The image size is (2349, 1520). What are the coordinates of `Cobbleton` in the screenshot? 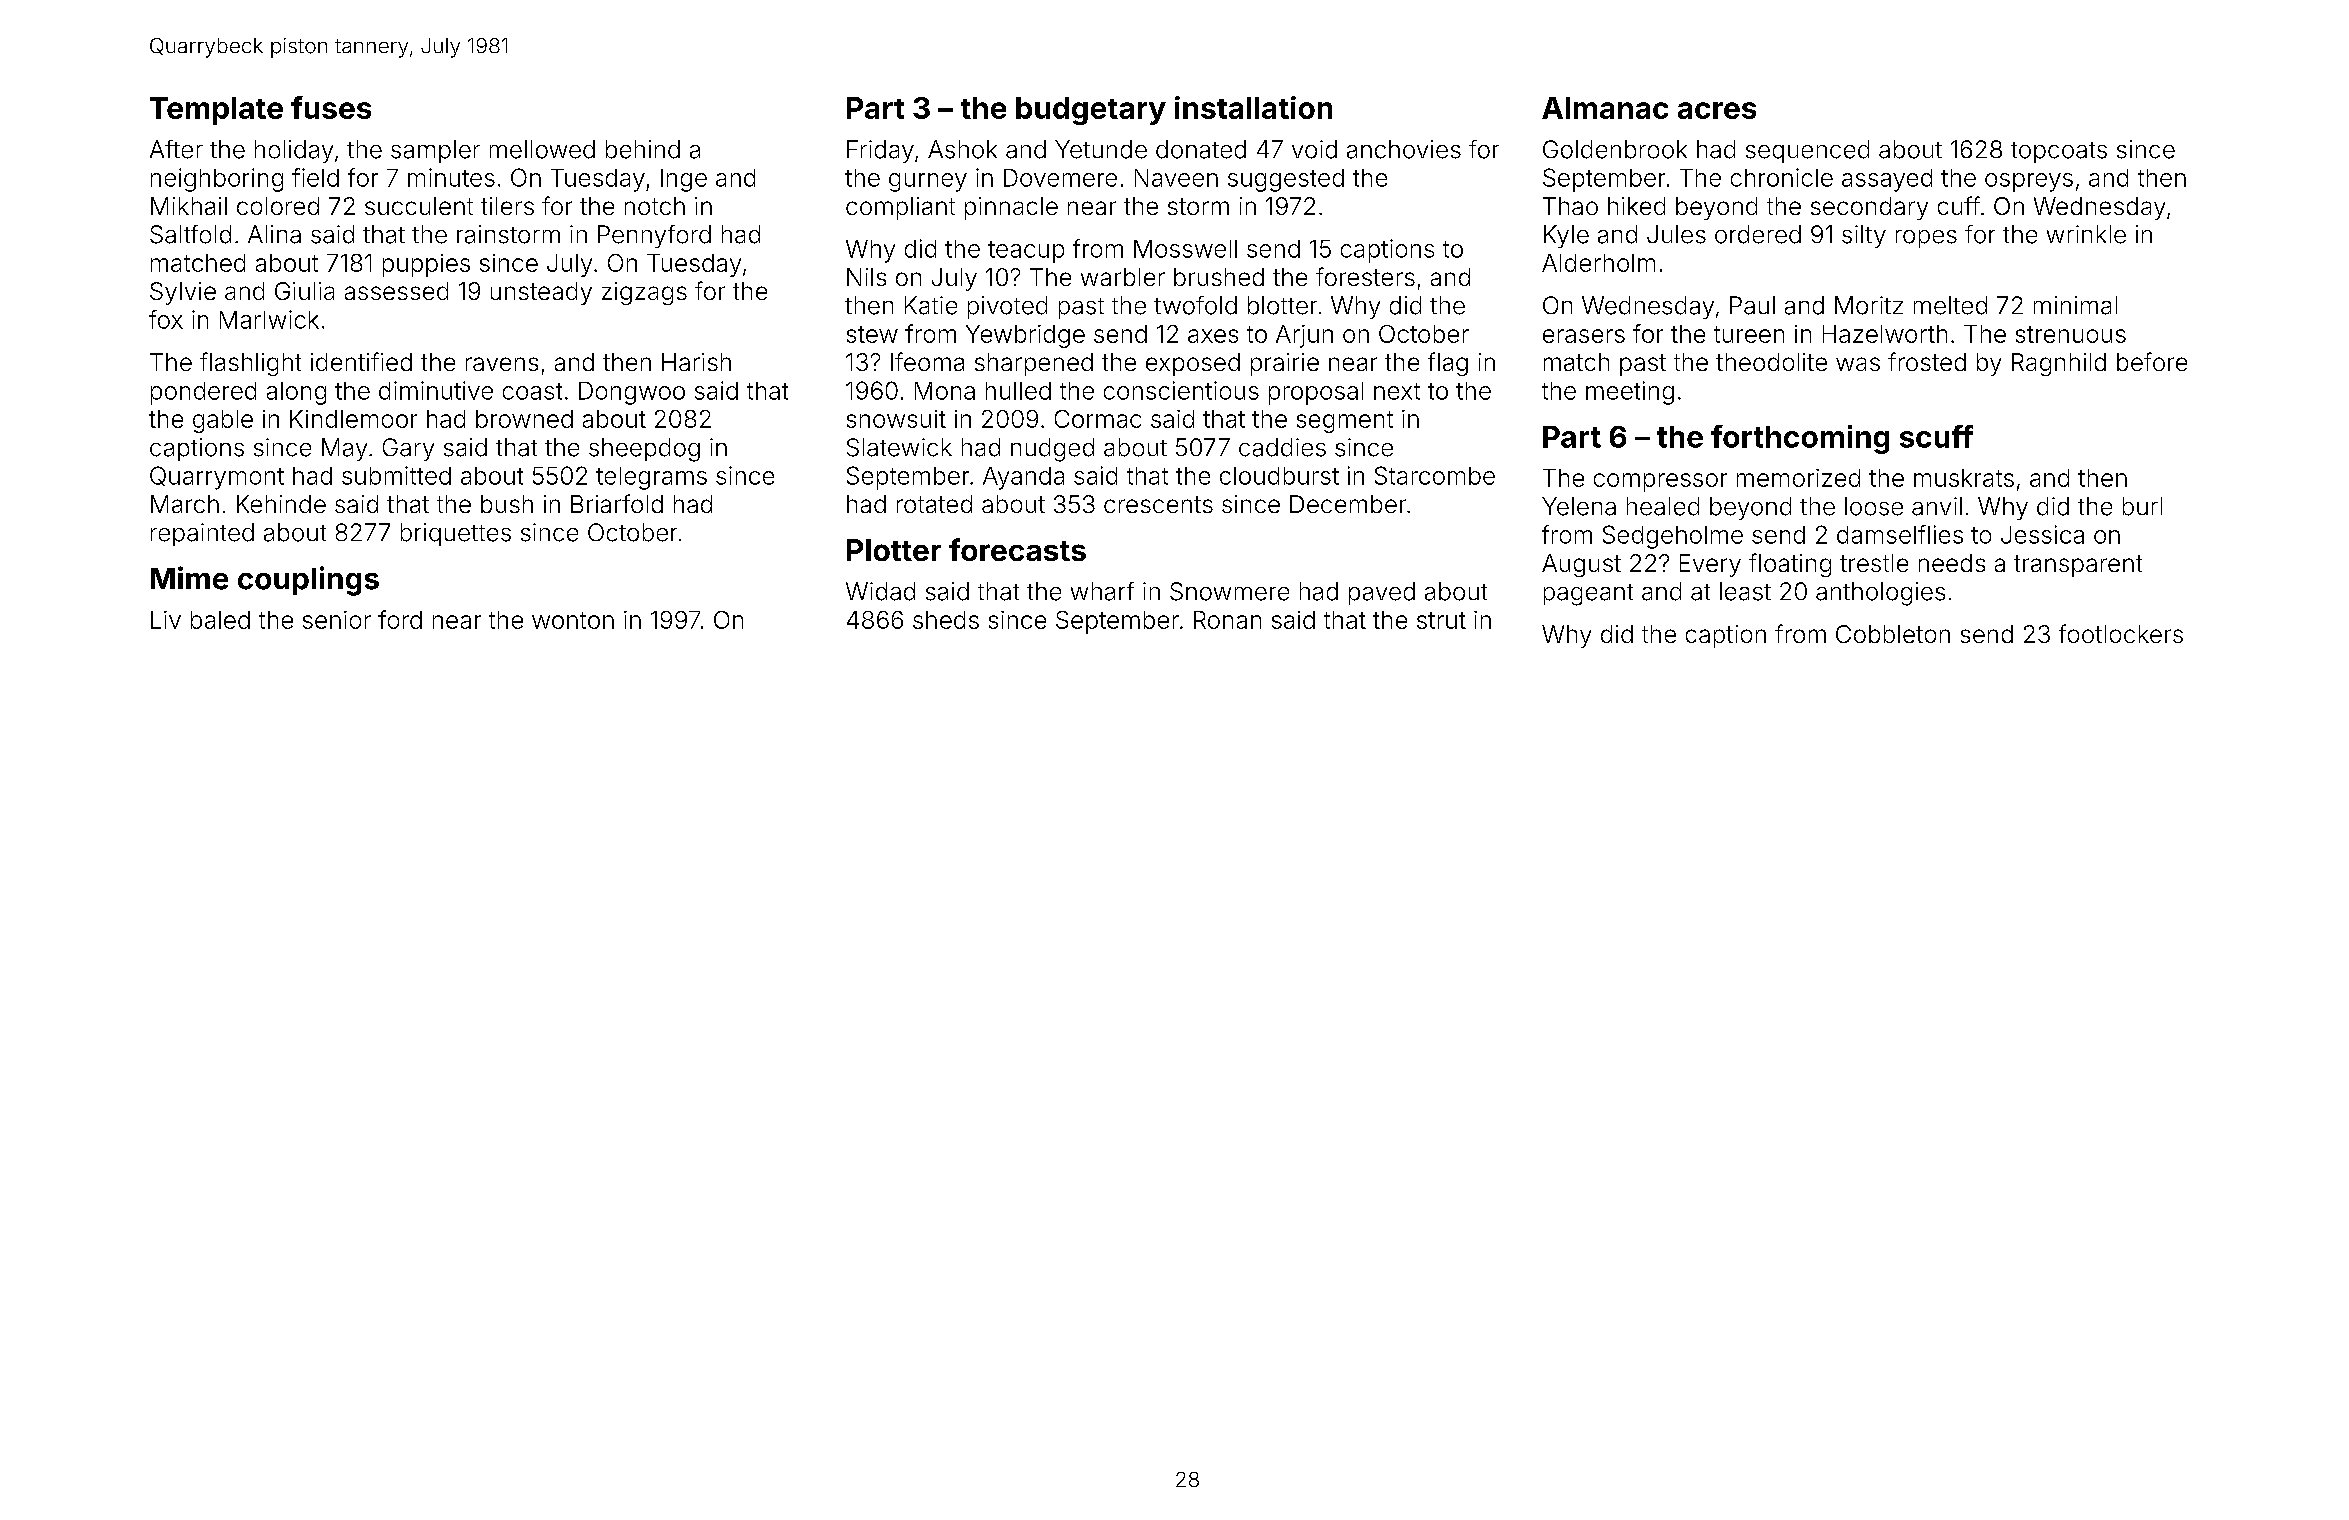 It's located at (1893, 634).
